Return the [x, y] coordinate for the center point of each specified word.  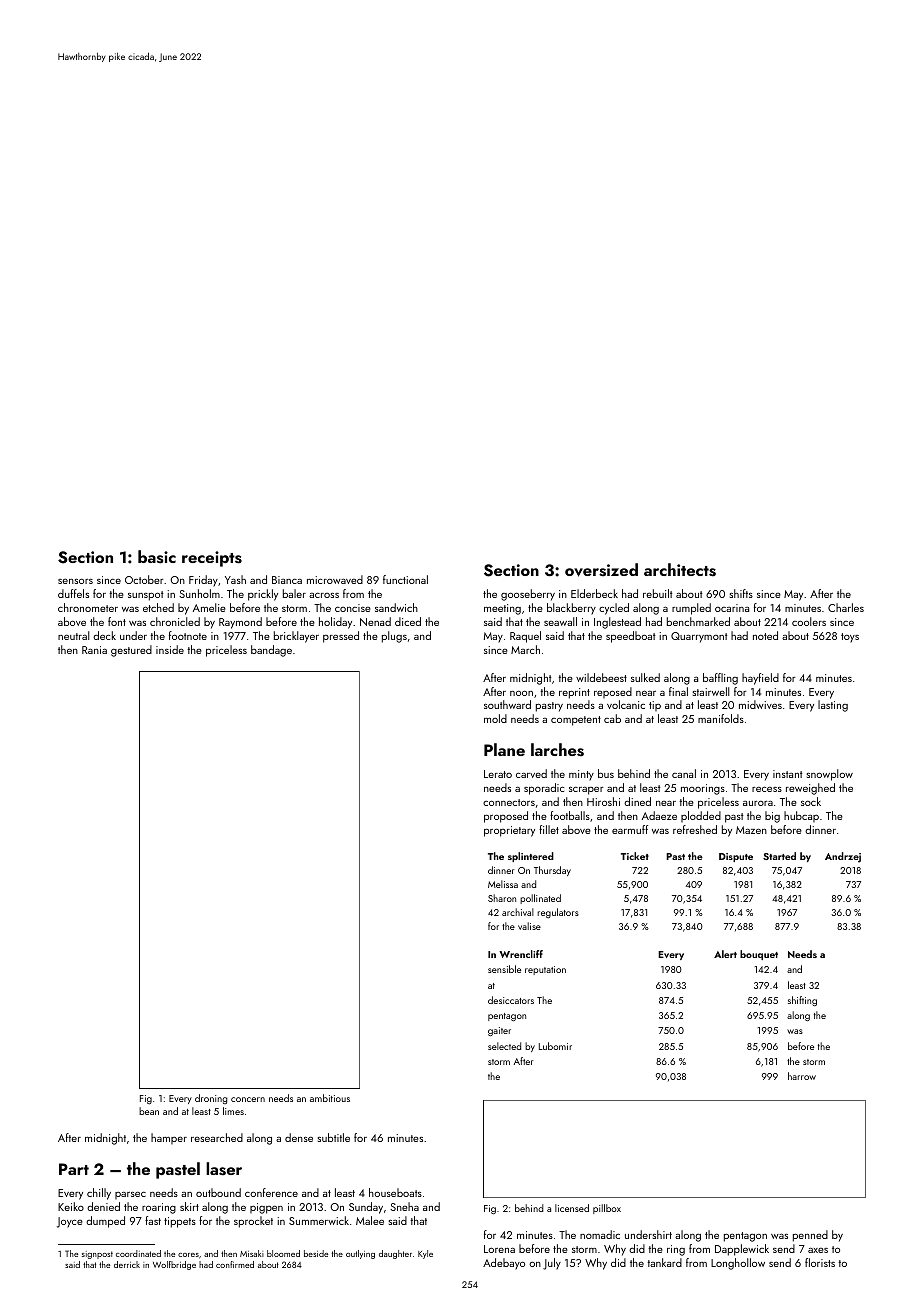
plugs [394, 637]
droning [211, 1099]
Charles [846, 607]
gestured [131, 651]
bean [149, 1111]
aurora [758, 803]
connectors [509, 802]
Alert [725, 954]
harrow [802, 1076]
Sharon [502, 898]
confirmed [235, 1264]
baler [294, 593]
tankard [664, 1262]
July [552, 1264]
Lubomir [555, 1046]
